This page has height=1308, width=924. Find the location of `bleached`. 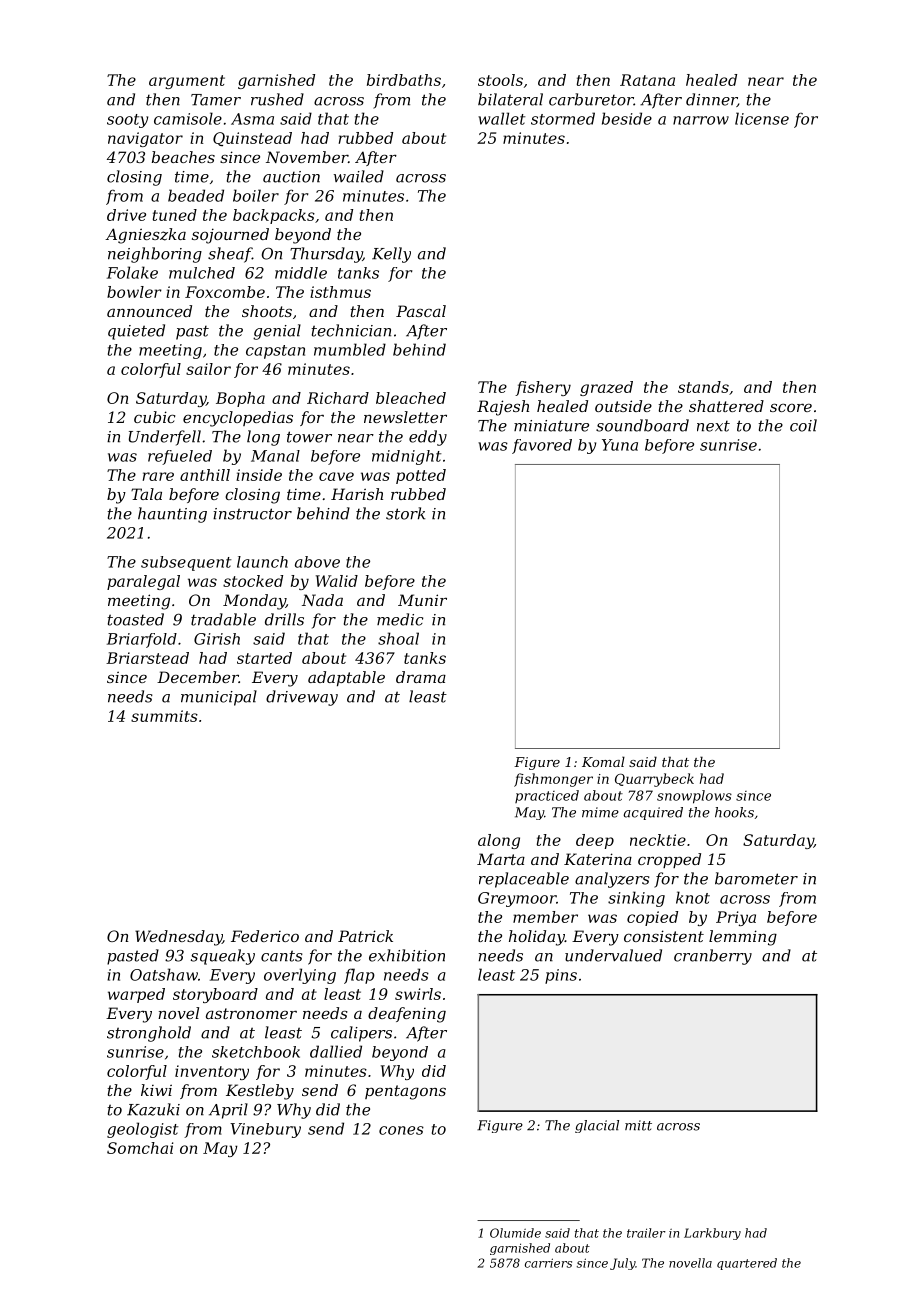

bleached is located at coordinates (411, 398).
